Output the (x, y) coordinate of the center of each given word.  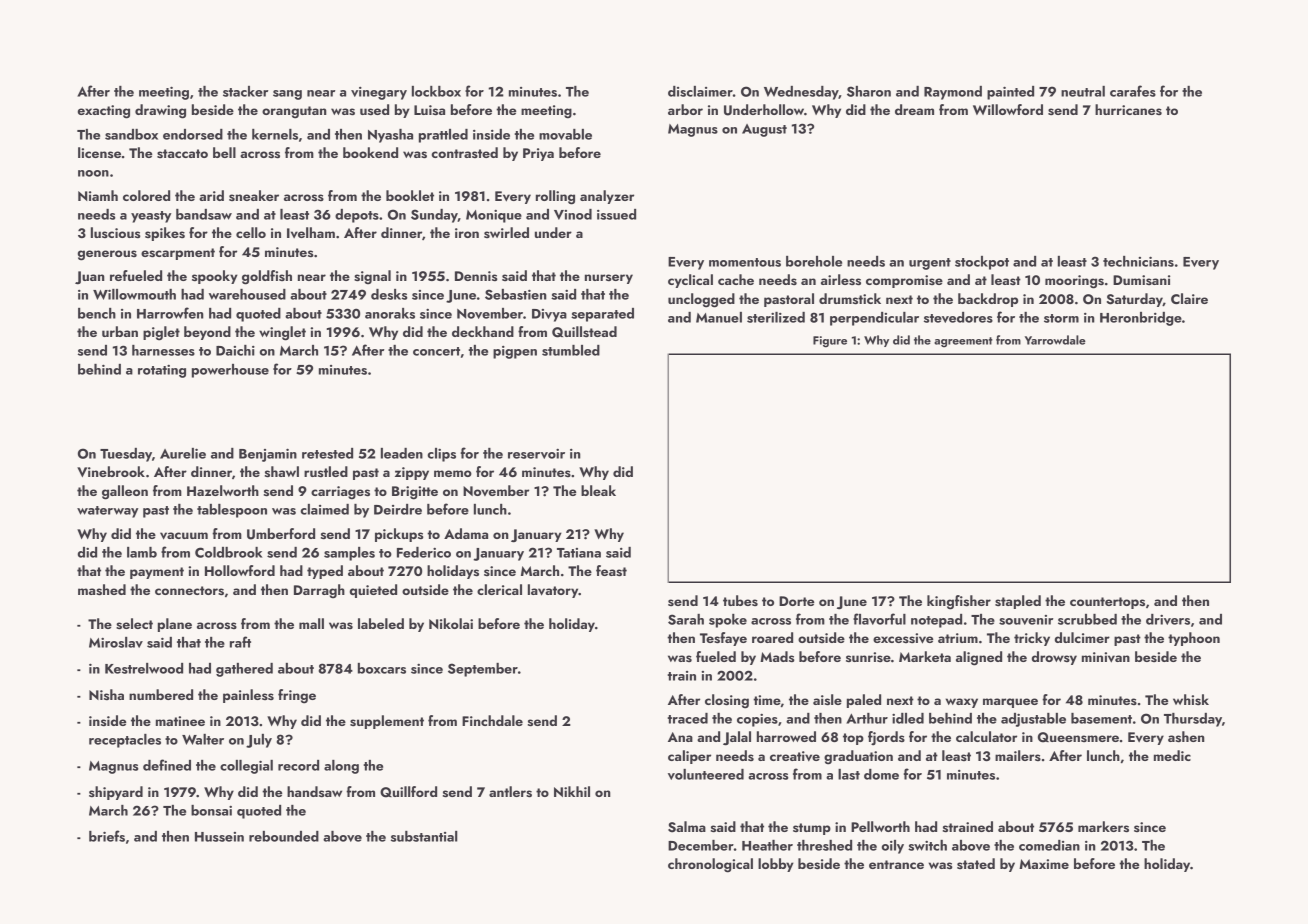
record (298, 765)
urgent (930, 264)
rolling (555, 197)
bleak (598, 490)
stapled (1018, 602)
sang (287, 95)
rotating (162, 371)
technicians (1138, 261)
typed (325, 572)
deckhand (483, 331)
